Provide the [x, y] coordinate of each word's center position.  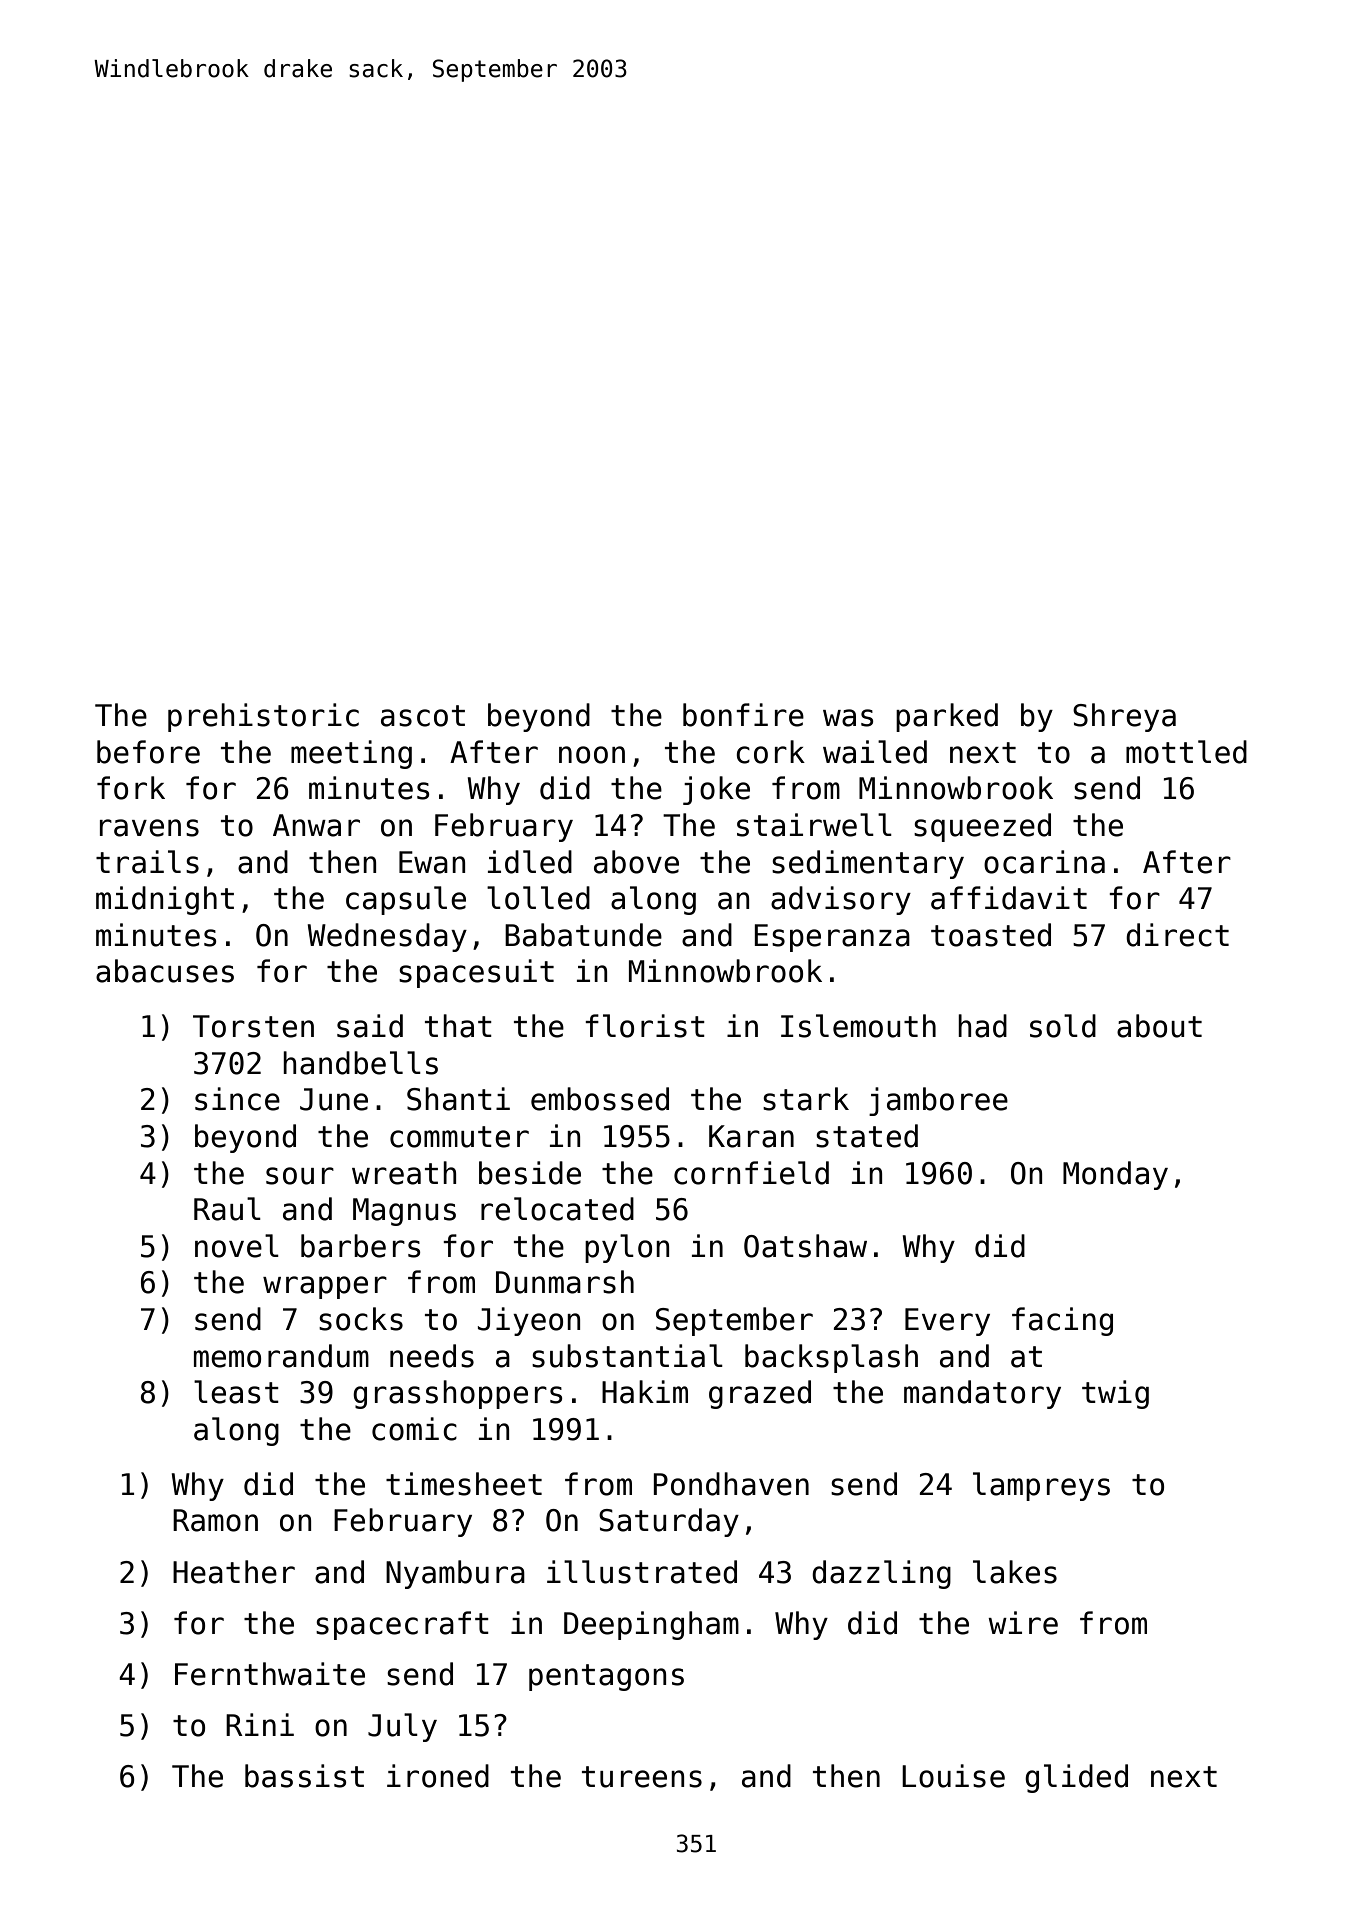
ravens [149, 828]
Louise [953, 1776]
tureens [642, 1777]
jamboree [938, 1101]
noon [592, 755]
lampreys [1041, 1486]
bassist [304, 1776]
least [236, 1392]
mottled [1186, 752]
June [334, 1099]
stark [806, 1099]
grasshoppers [458, 1394]
